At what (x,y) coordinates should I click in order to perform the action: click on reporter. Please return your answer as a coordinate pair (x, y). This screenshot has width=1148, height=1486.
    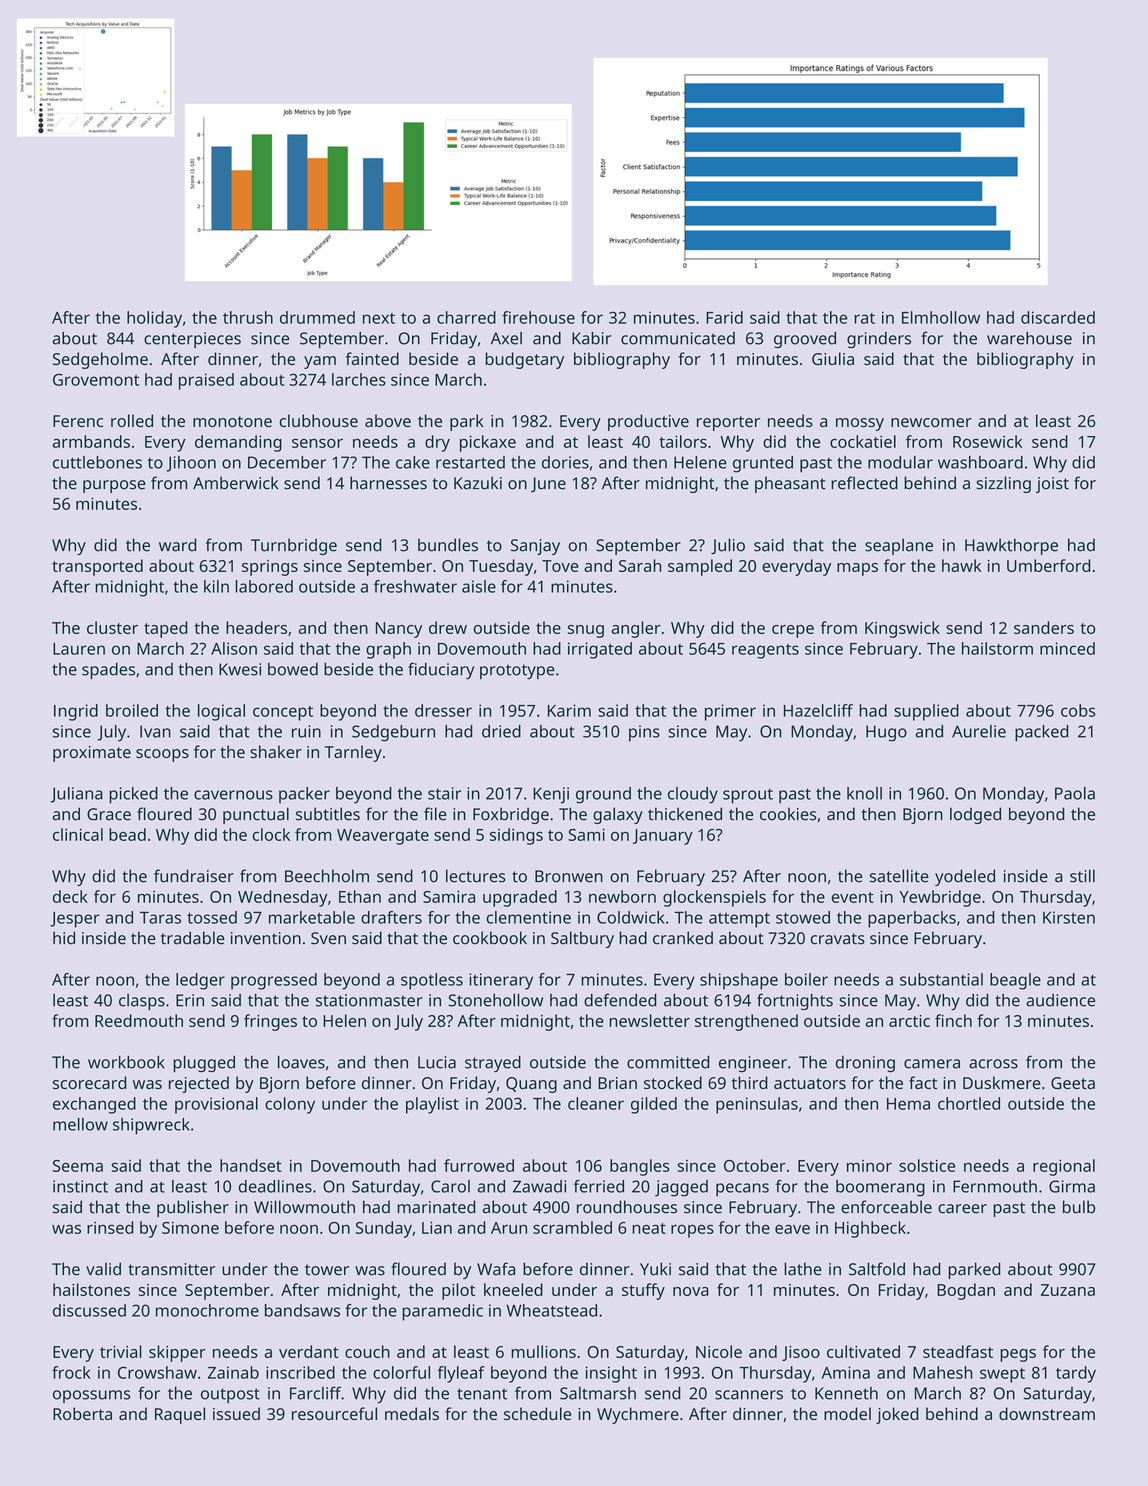
    Looking at the image, I should click on (728, 423).
